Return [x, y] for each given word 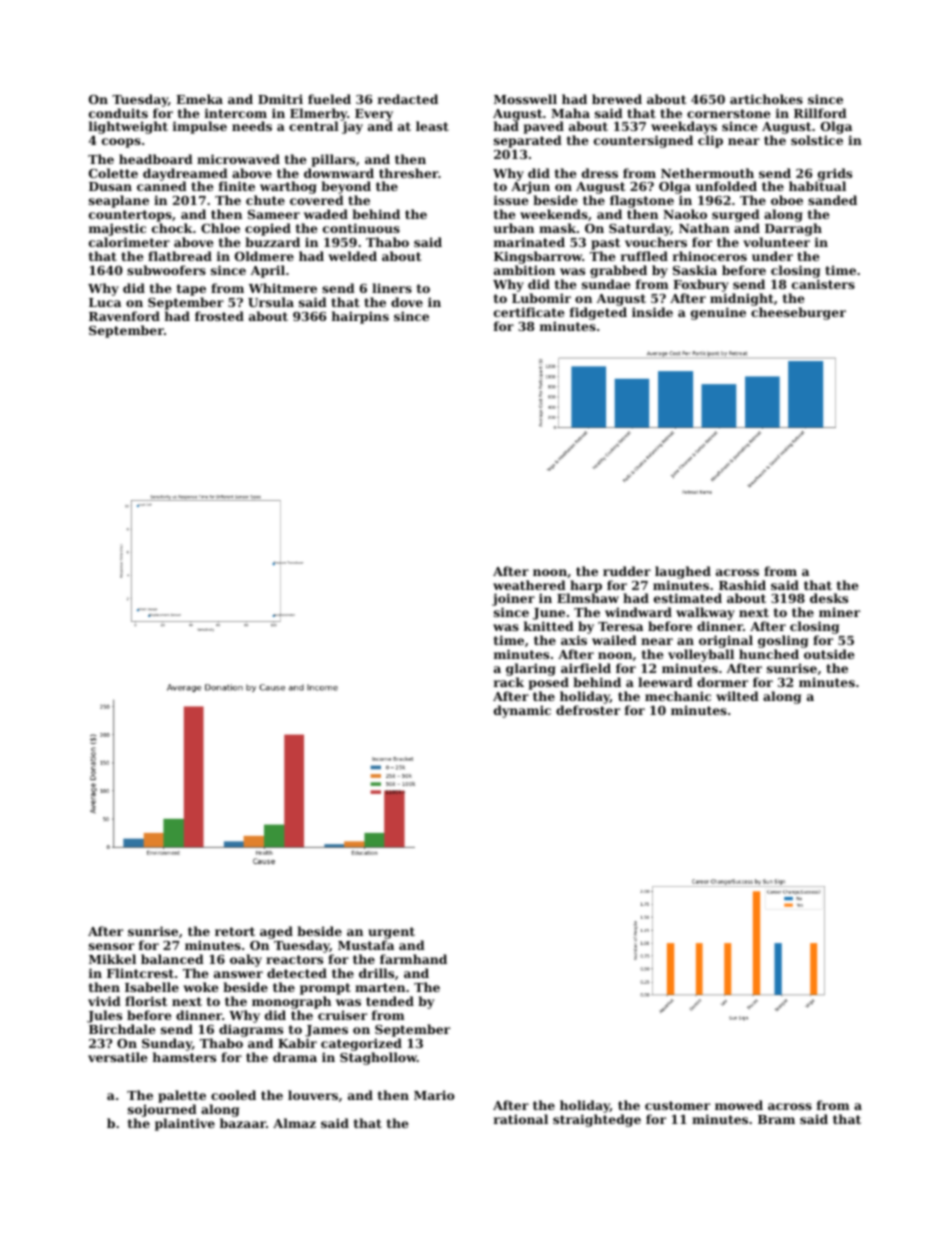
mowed [739, 1105]
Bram [776, 1119]
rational [521, 1119]
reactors [294, 959]
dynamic [522, 711]
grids [834, 175]
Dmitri [280, 99]
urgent [391, 933]
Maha [570, 113]
